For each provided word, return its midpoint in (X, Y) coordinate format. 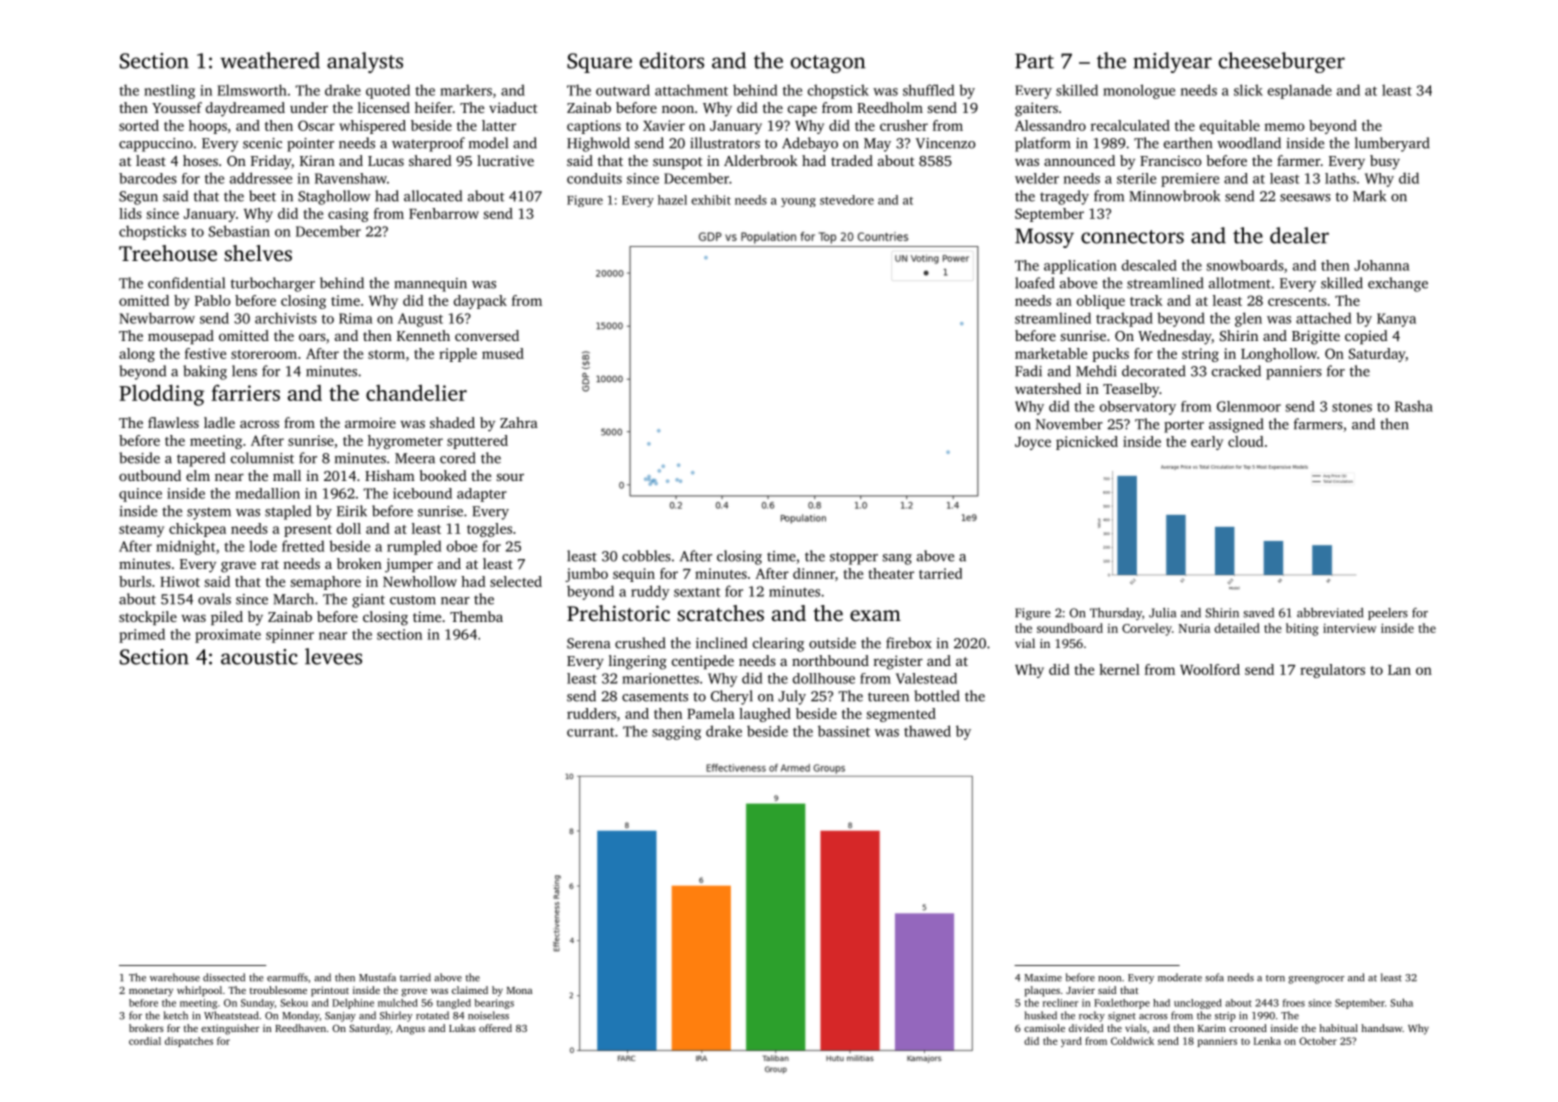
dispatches (189, 1042)
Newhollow (420, 581)
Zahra (519, 422)
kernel (1119, 669)
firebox (909, 643)
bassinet (844, 731)
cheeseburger (1282, 62)
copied (1366, 337)
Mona (519, 990)
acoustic (259, 657)
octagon (828, 64)
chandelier (416, 393)
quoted (388, 91)
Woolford (1210, 669)
